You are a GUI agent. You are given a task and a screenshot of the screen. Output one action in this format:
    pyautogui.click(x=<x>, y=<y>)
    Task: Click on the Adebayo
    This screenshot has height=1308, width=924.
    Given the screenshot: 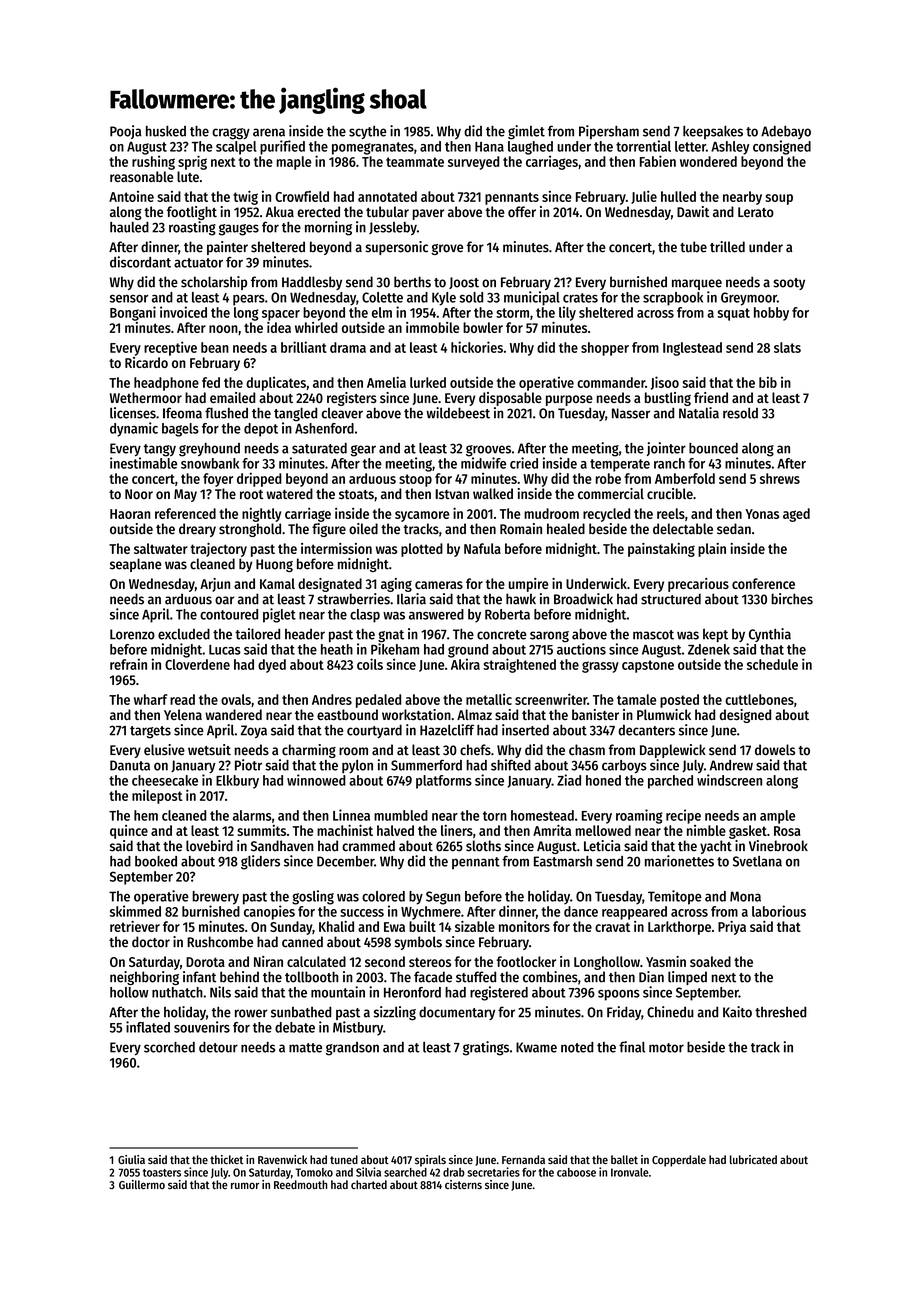 What is the action you would take?
    pyautogui.click(x=786, y=132)
